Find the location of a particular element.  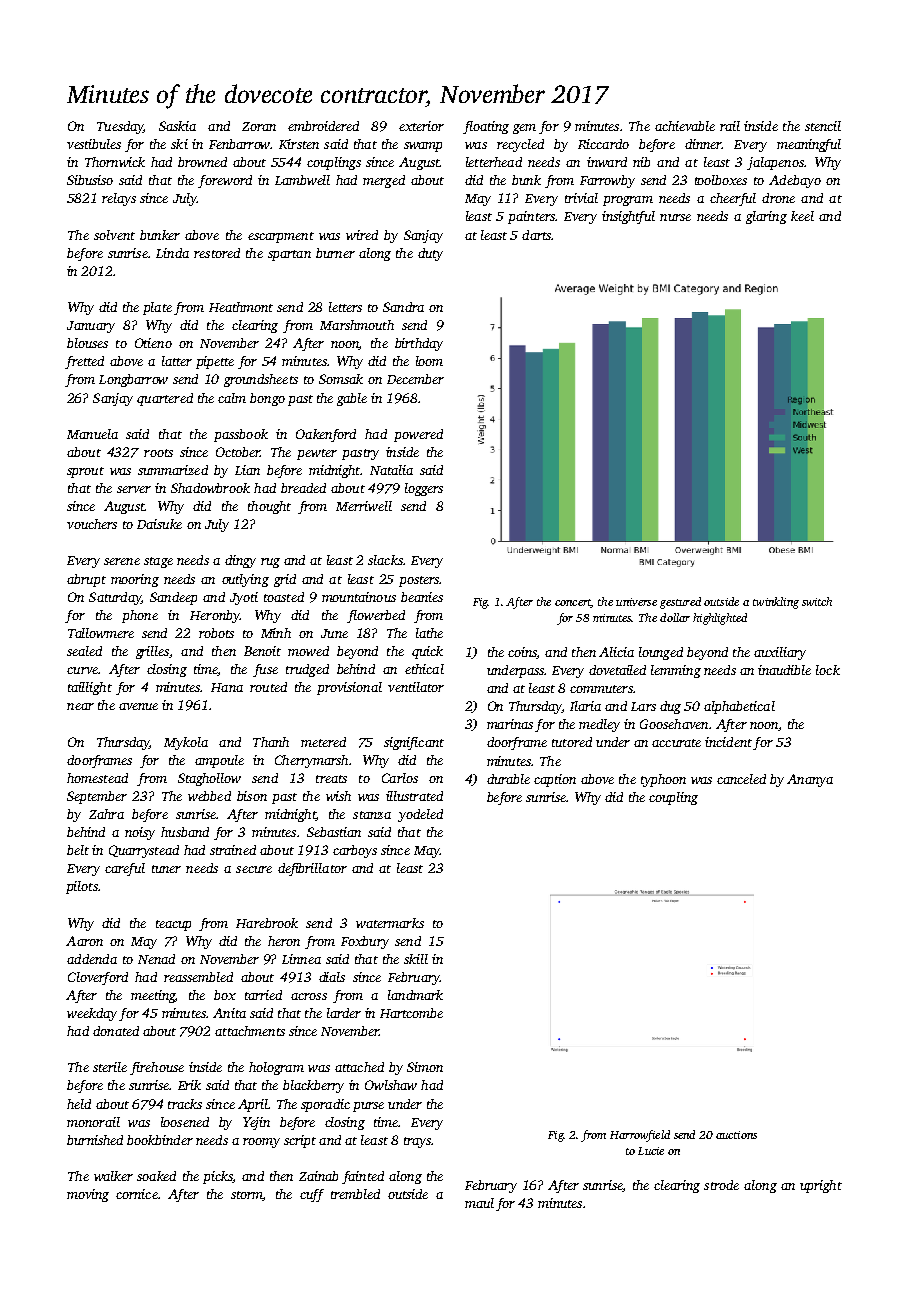

caption is located at coordinates (555, 780).
